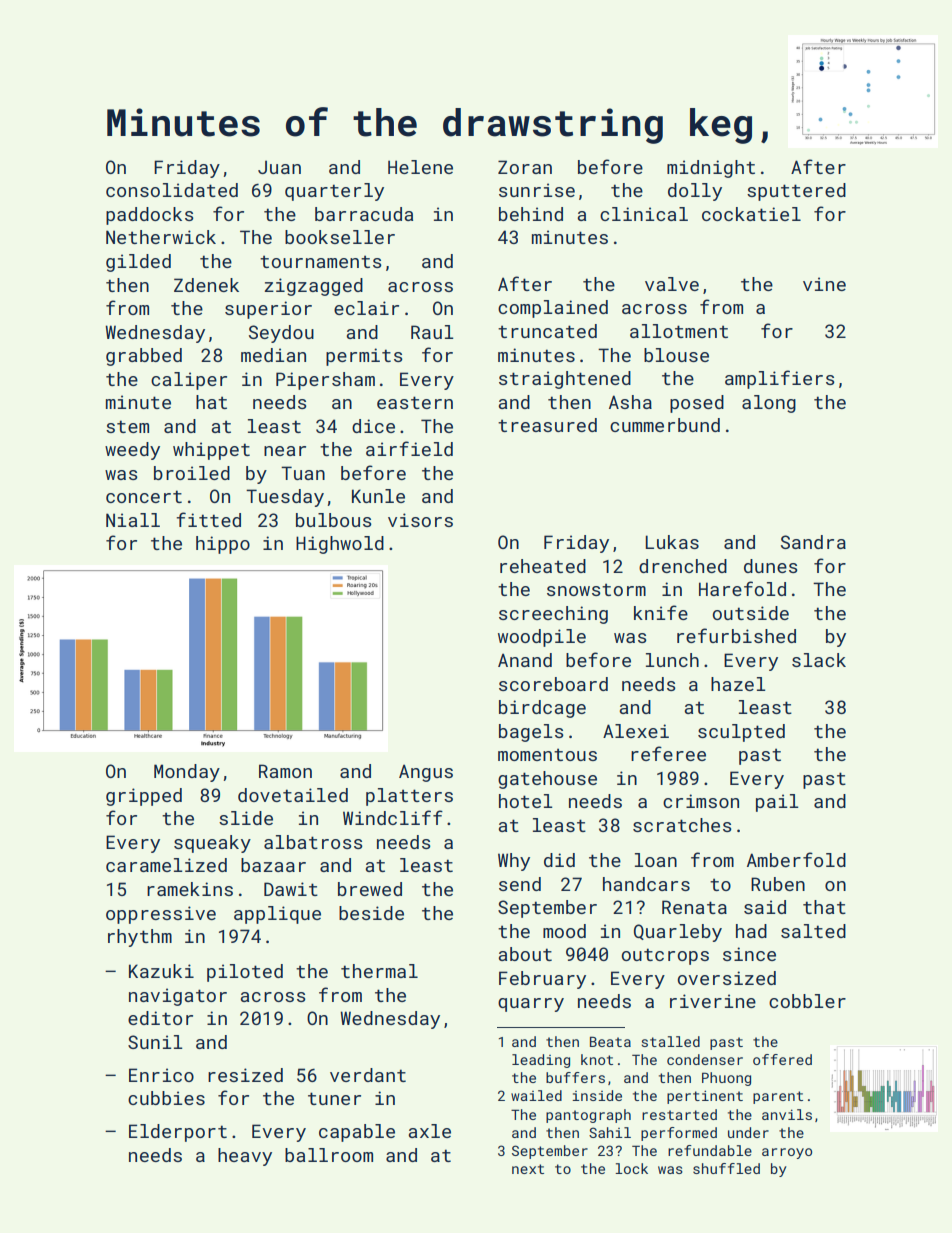 The width and height of the image is (952, 1233). I want to click on scratches, so click(682, 825).
